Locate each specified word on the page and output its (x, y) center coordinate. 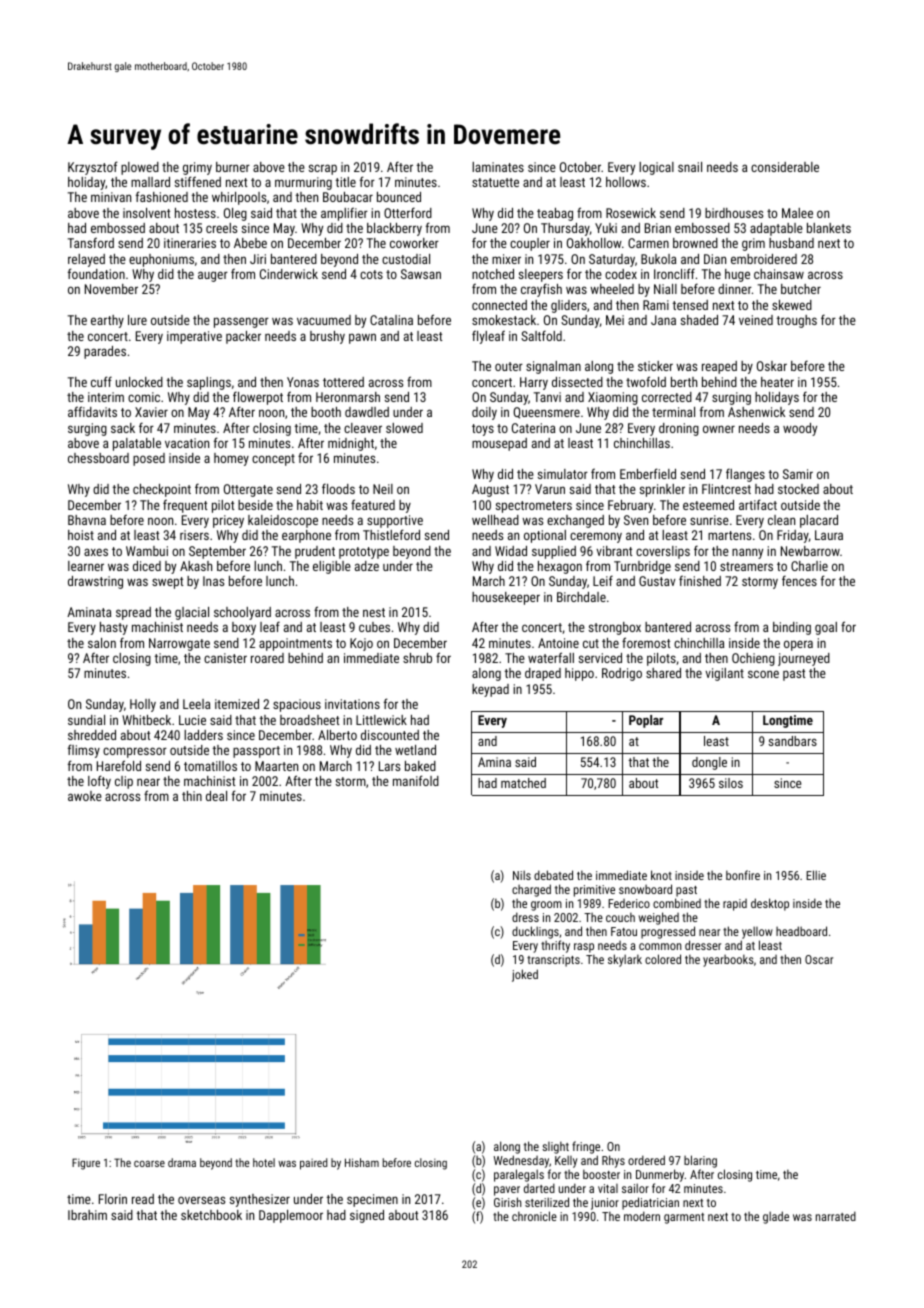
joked (525, 975)
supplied (554, 552)
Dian (715, 259)
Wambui (147, 551)
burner (233, 167)
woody (800, 429)
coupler (530, 244)
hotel (264, 1162)
